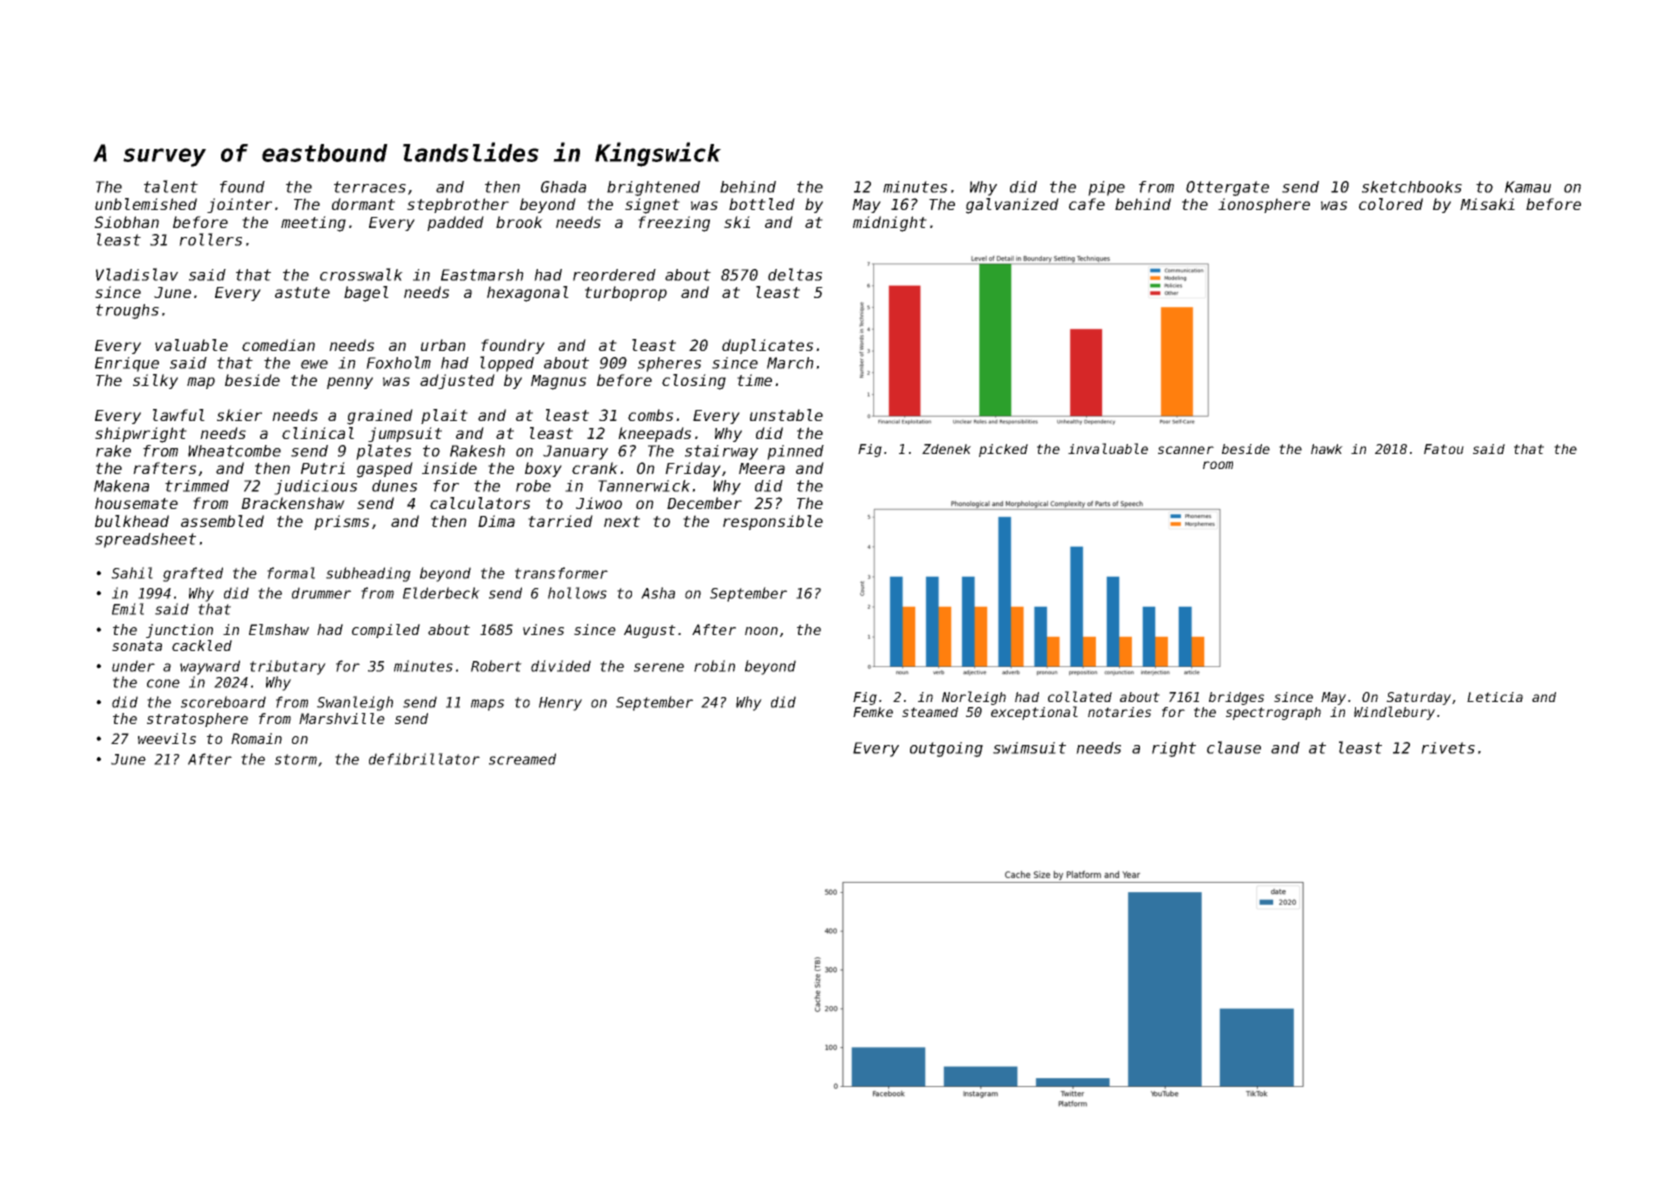 This screenshot has height=1185, width=1677. I want to click on outgoing, so click(946, 749).
